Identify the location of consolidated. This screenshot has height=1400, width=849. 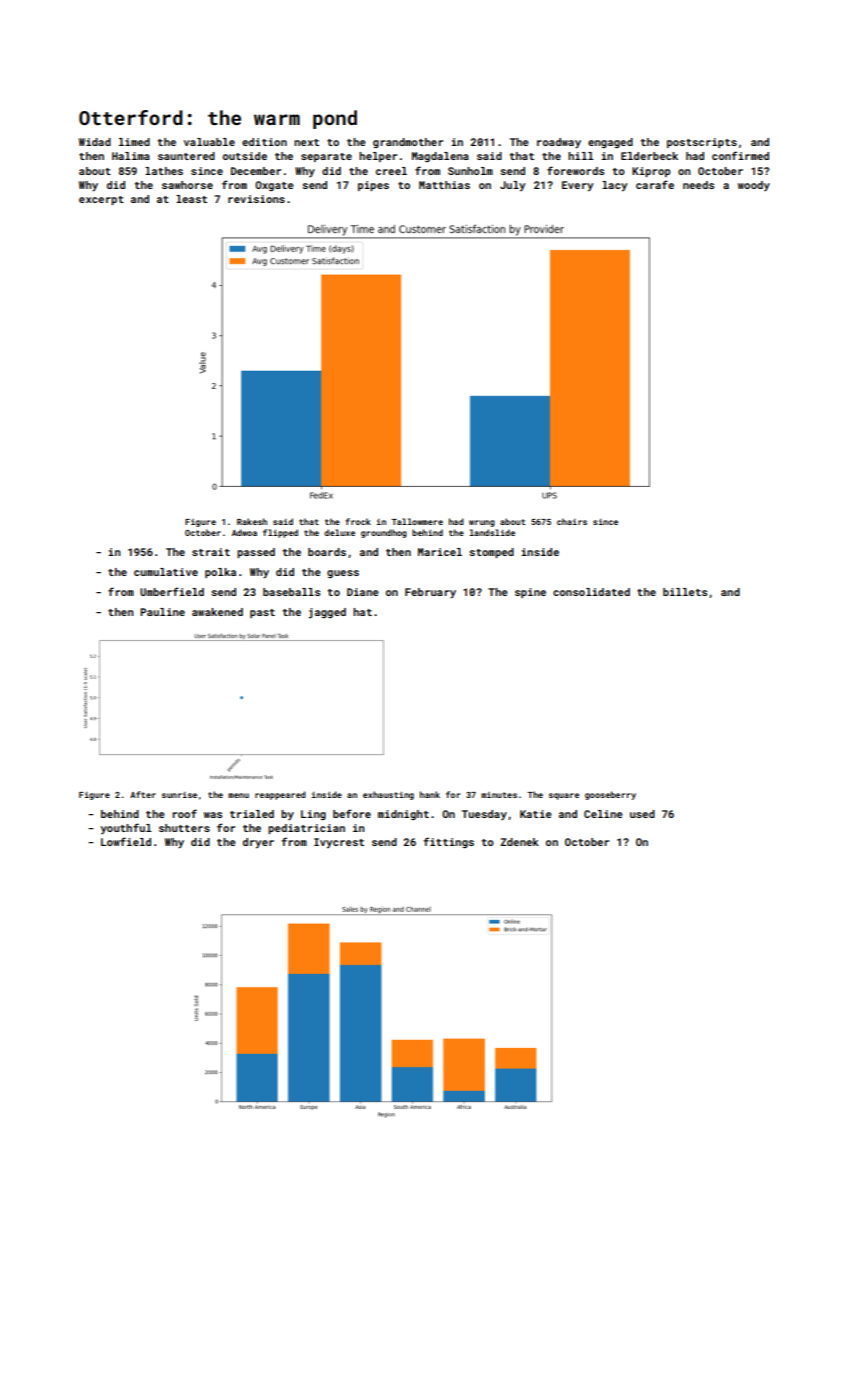
(591, 592).
